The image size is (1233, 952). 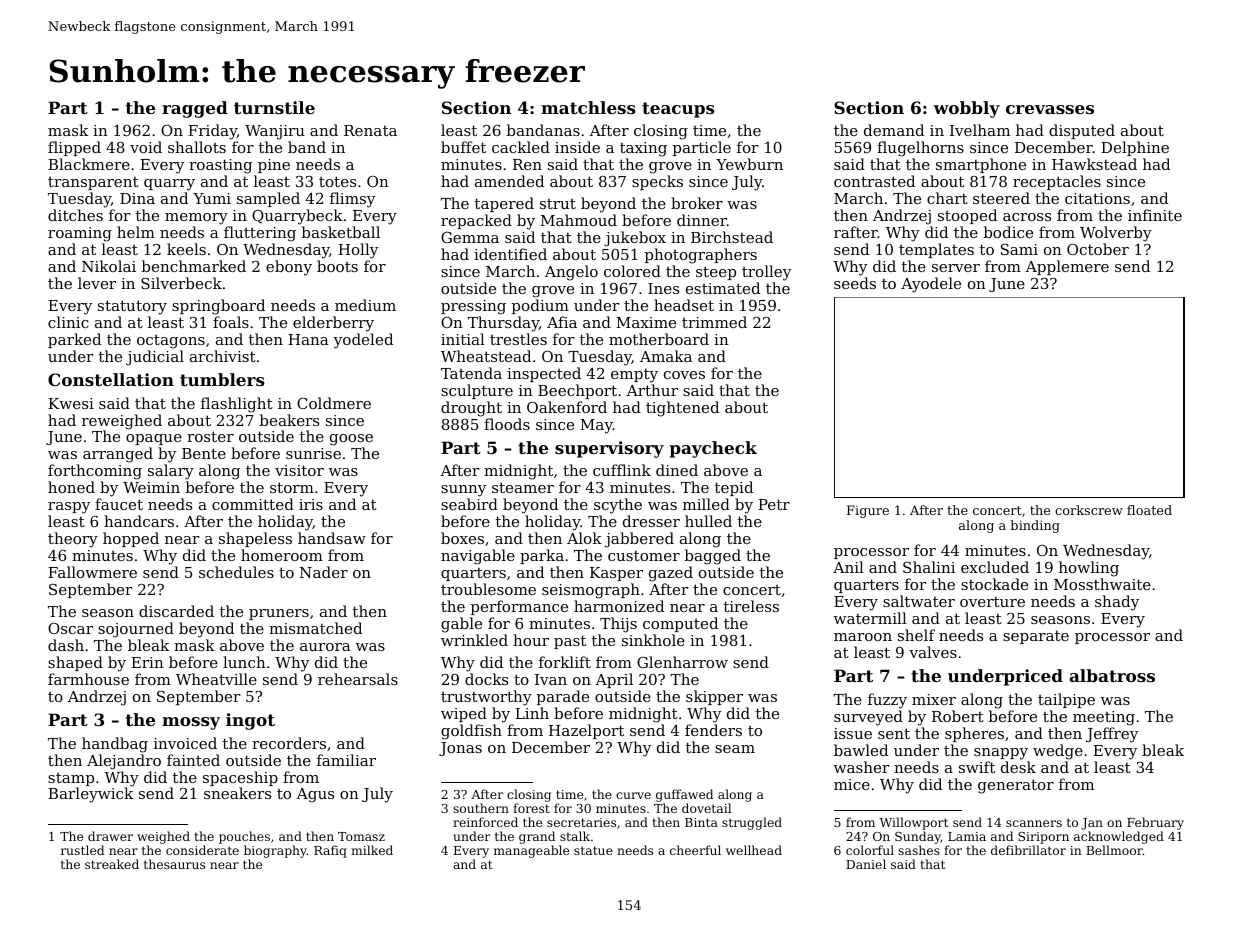 What do you see at coordinates (1050, 109) in the image?
I see `crevasses` at bounding box center [1050, 109].
